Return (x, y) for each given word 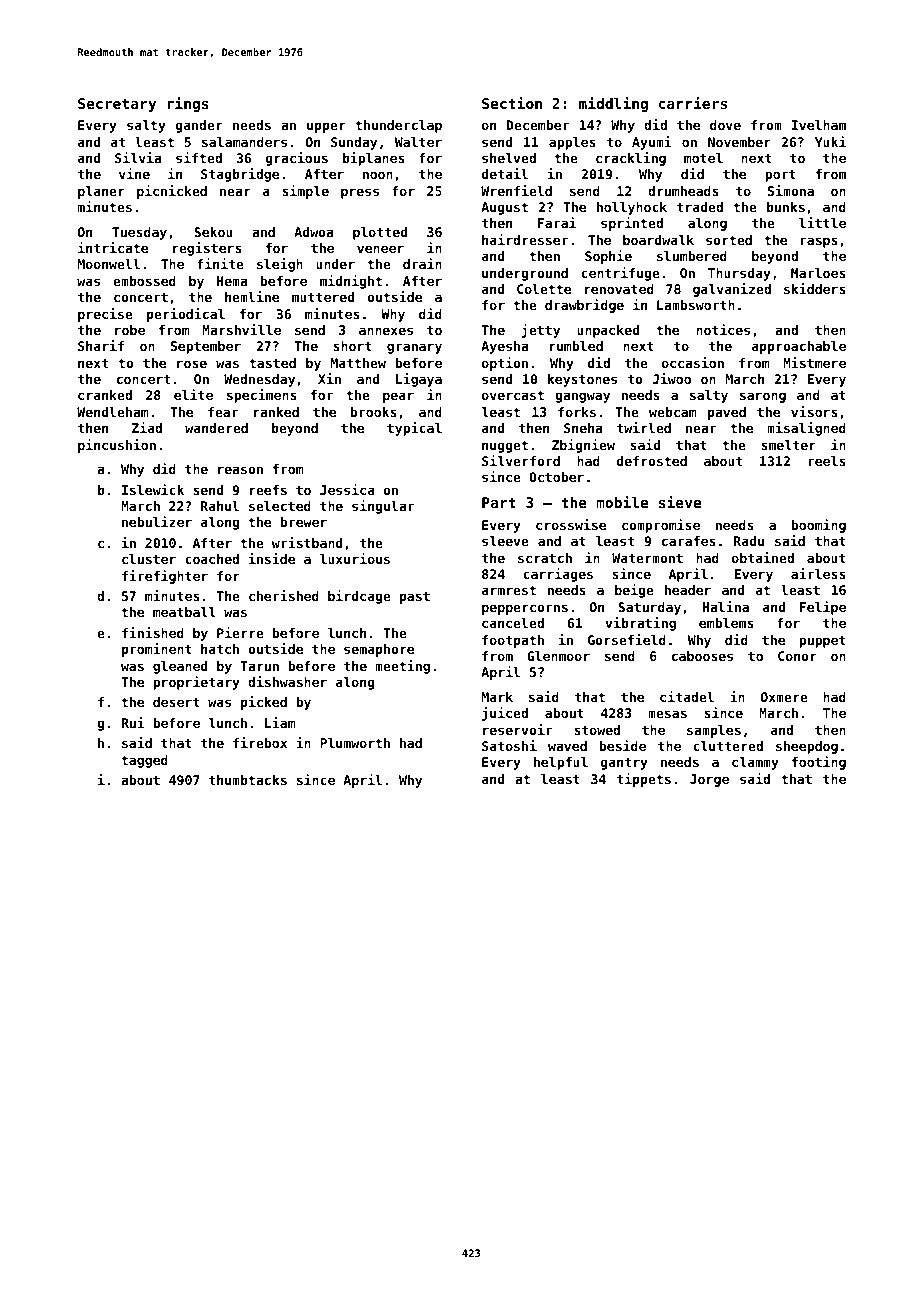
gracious (297, 159)
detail (505, 173)
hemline (252, 296)
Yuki (830, 141)
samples (714, 731)
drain (422, 263)
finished (153, 632)
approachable (799, 347)
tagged (144, 761)
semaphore (379, 650)
